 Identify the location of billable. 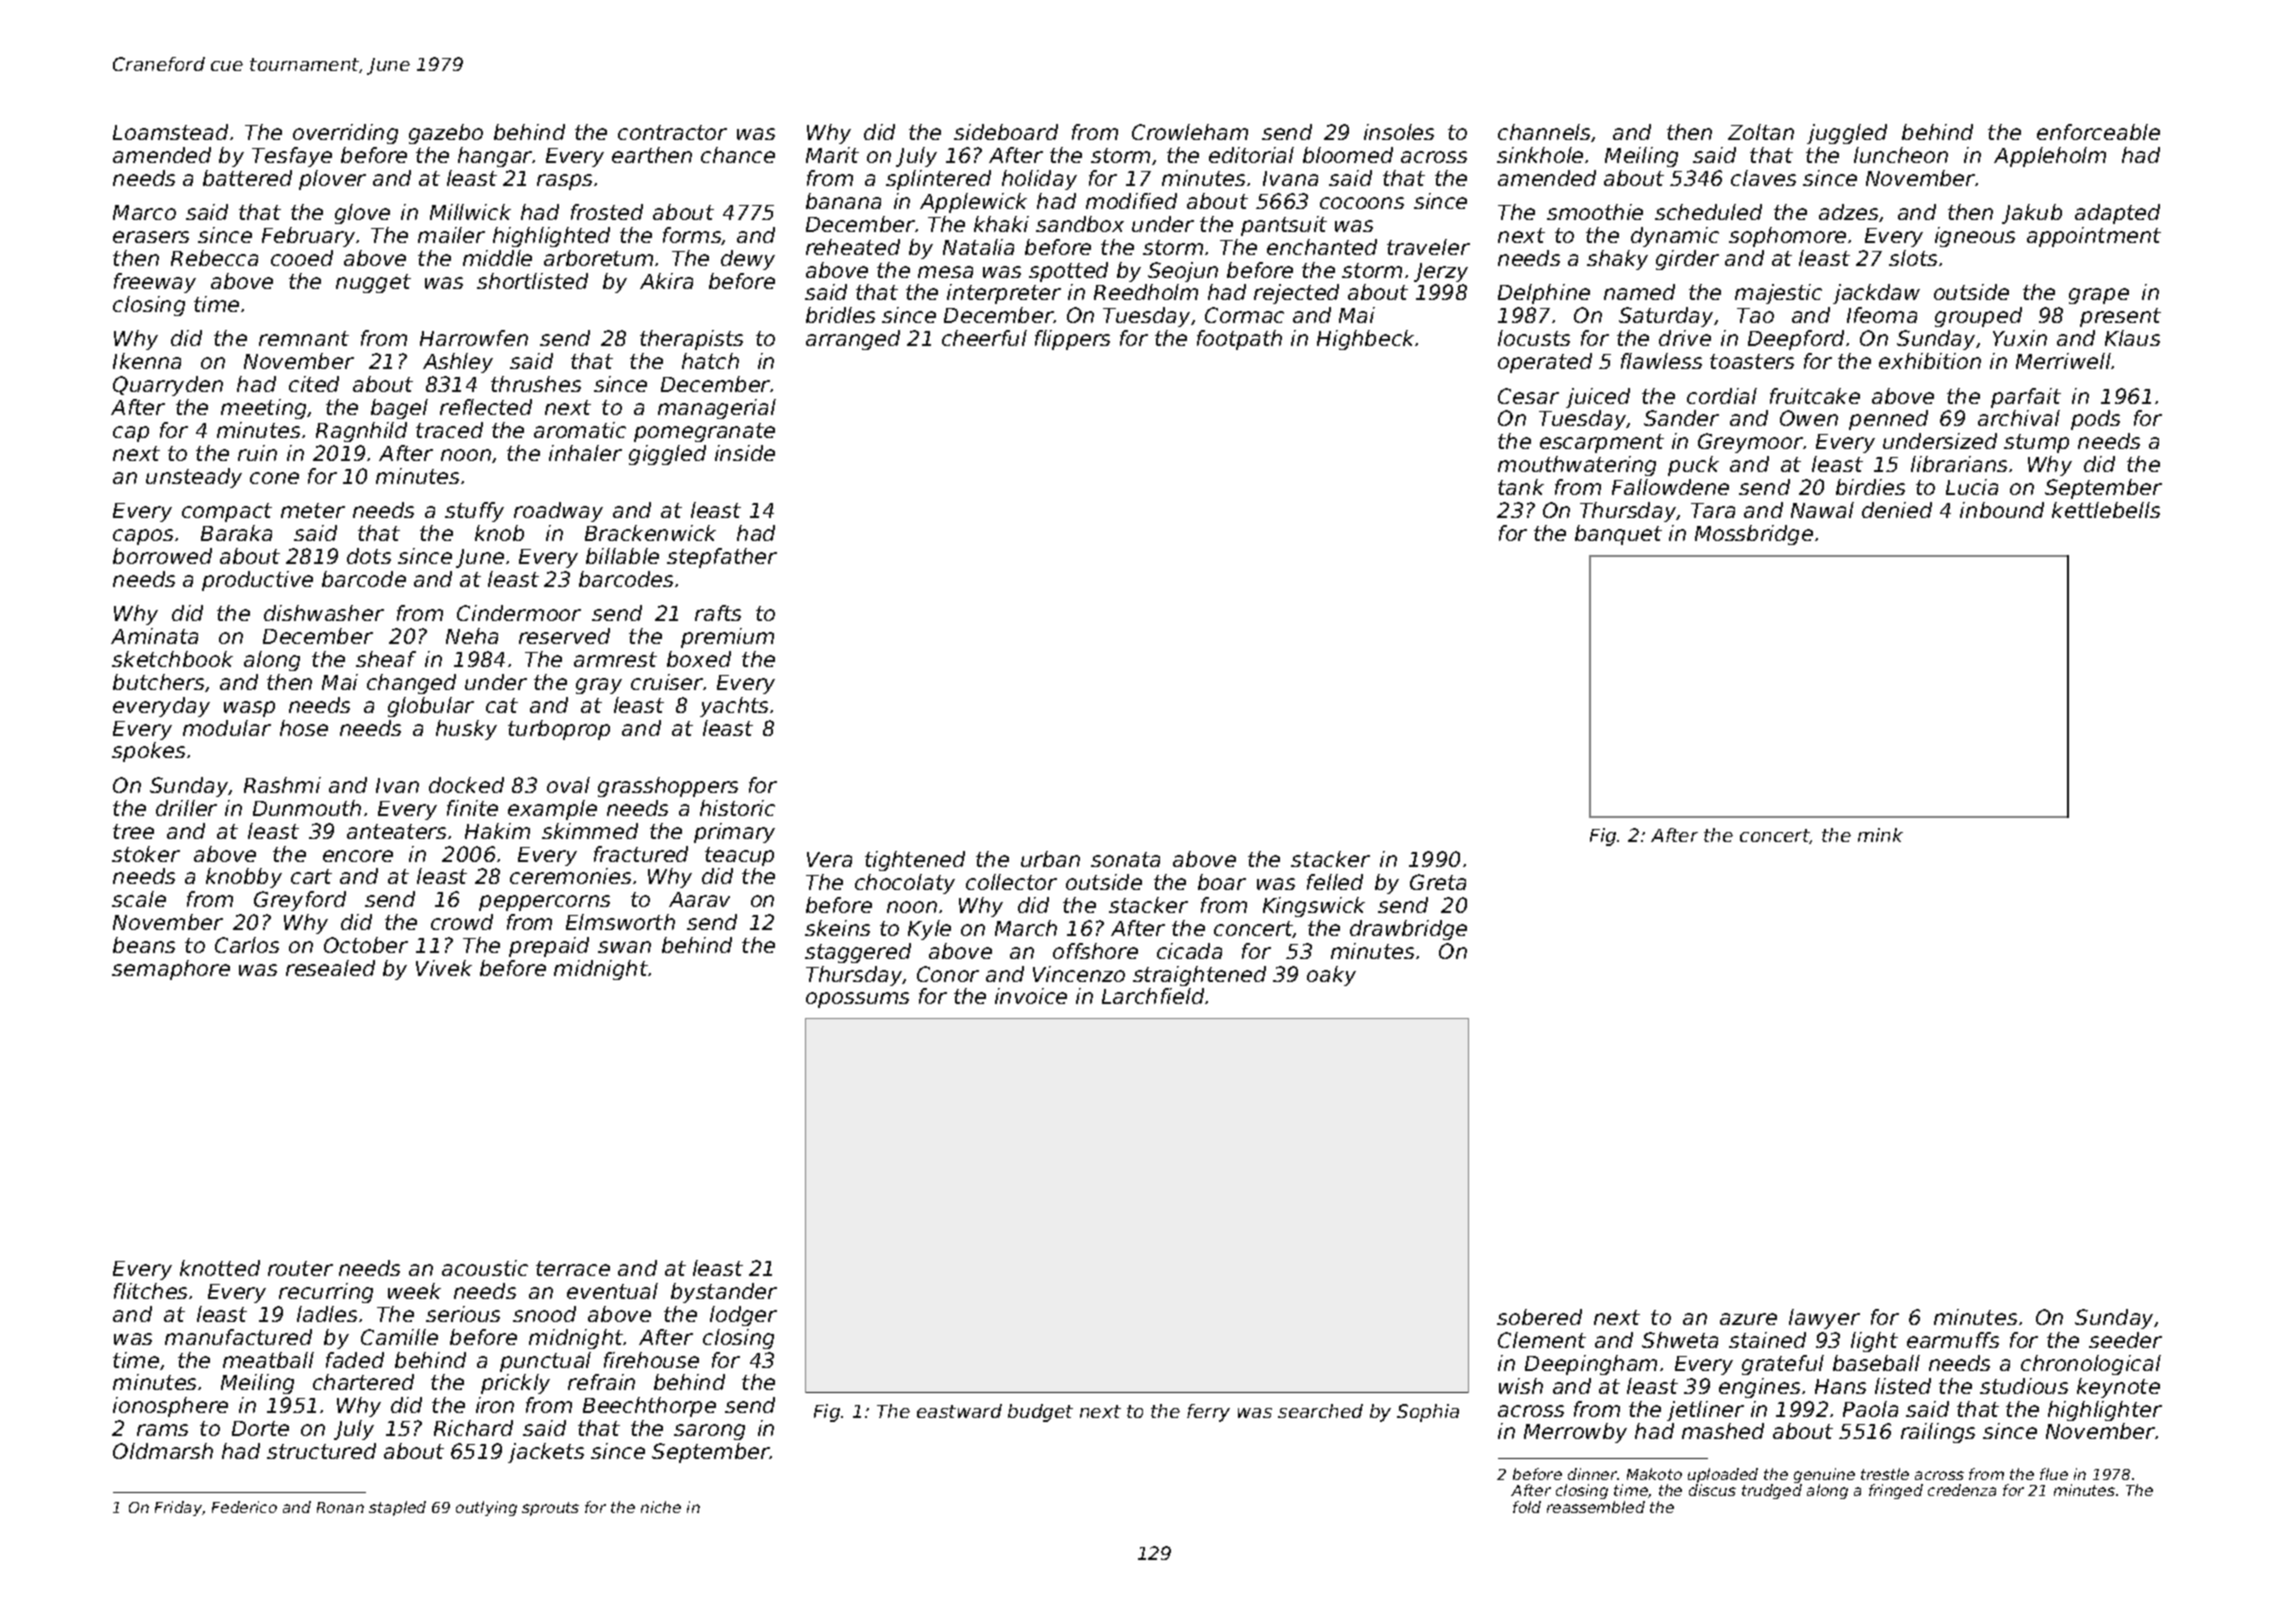
(622, 556).
